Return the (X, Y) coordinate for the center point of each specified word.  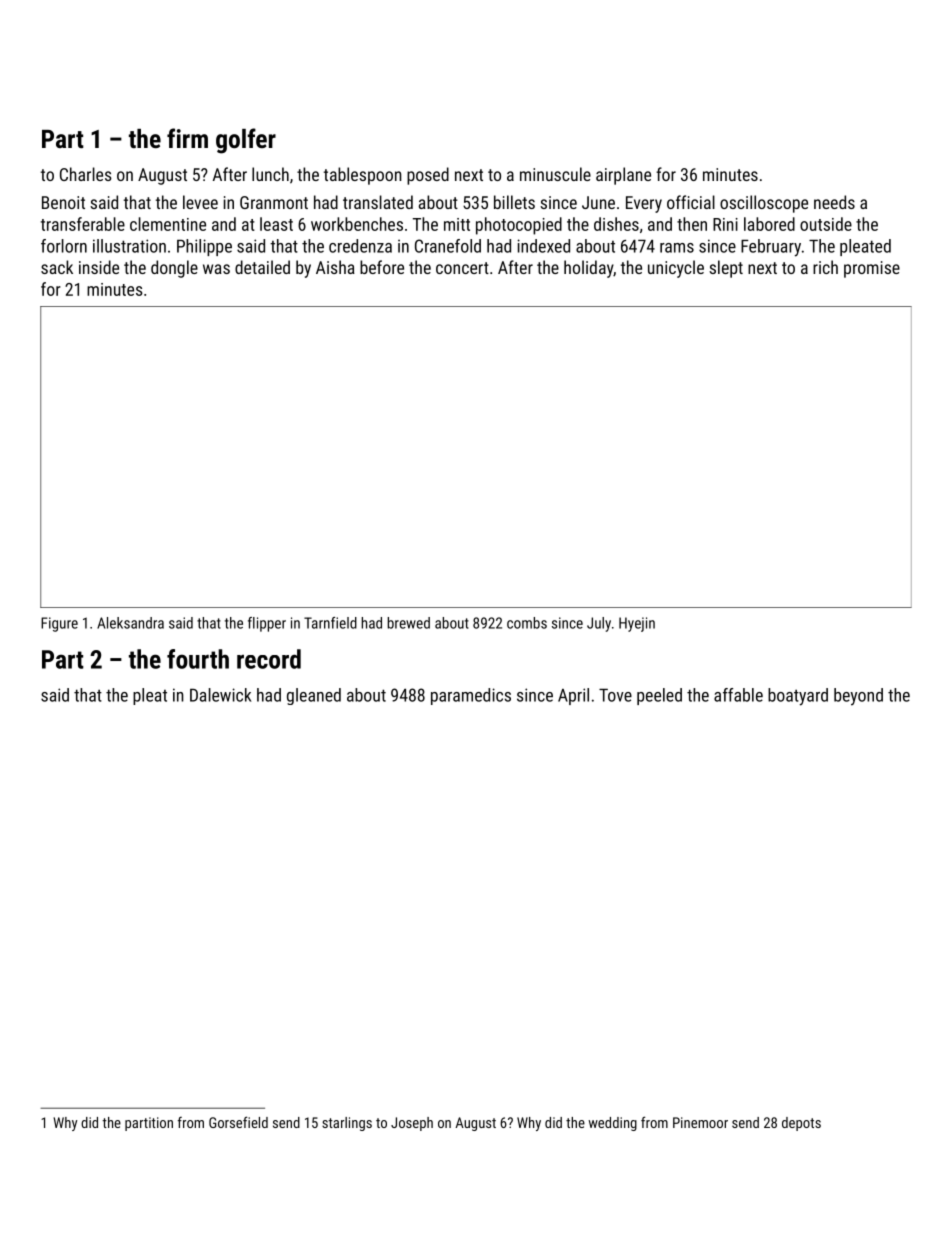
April (573, 696)
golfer (246, 141)
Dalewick (220, 695)
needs (834, 202)
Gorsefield (238, 1122)
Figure (59, 624)
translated (378, 202)
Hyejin (637, 624)
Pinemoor (700, 1122)
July (599, 624)
